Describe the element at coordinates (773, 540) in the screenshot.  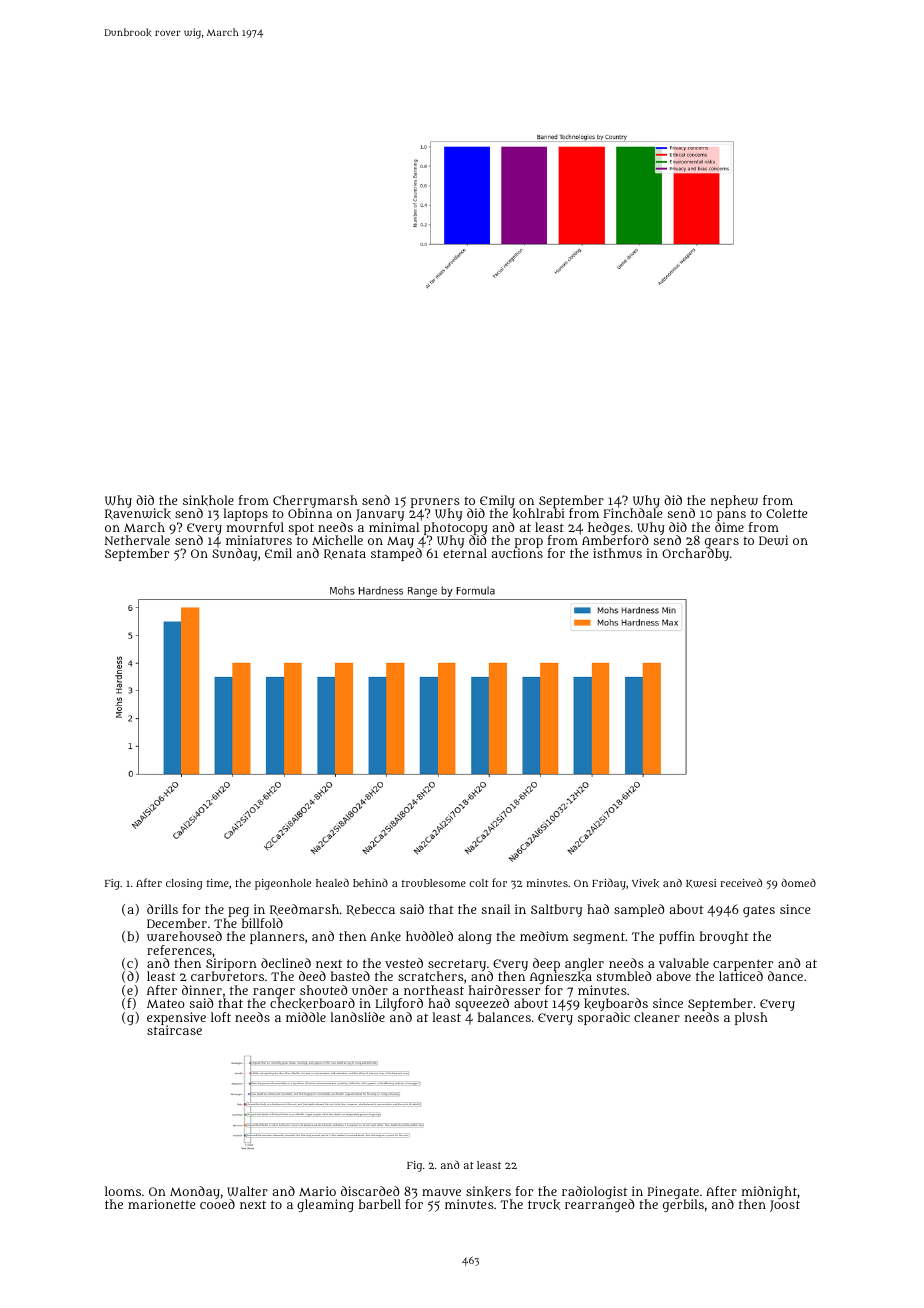
I see `Dewi` at that location.
